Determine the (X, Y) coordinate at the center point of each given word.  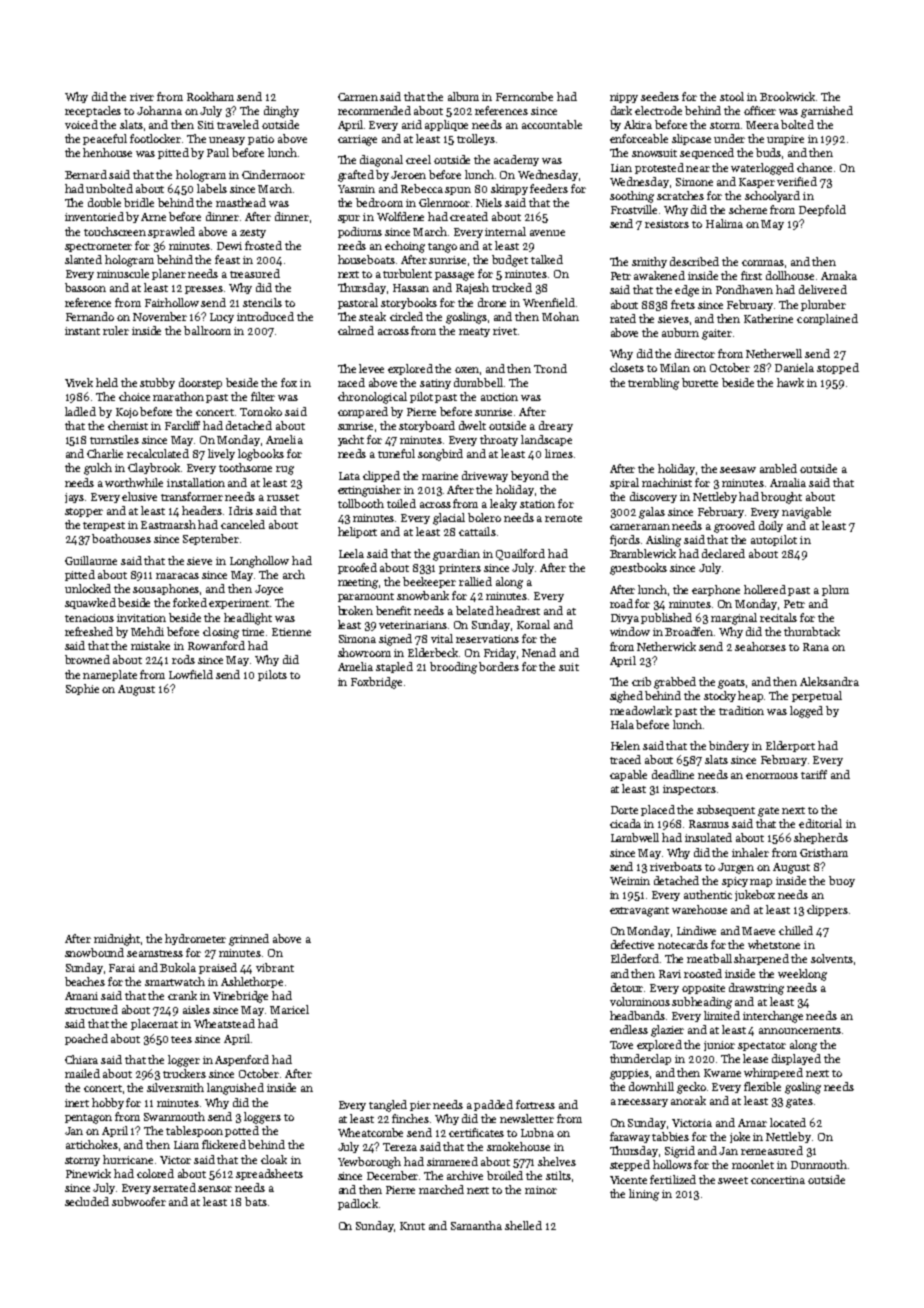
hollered (765, 589)
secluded (87, 1201)
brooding (453, 668)
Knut (412, 1226)
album (463, 96)
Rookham (210, 96)
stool (732, 96)
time (253, 632)
